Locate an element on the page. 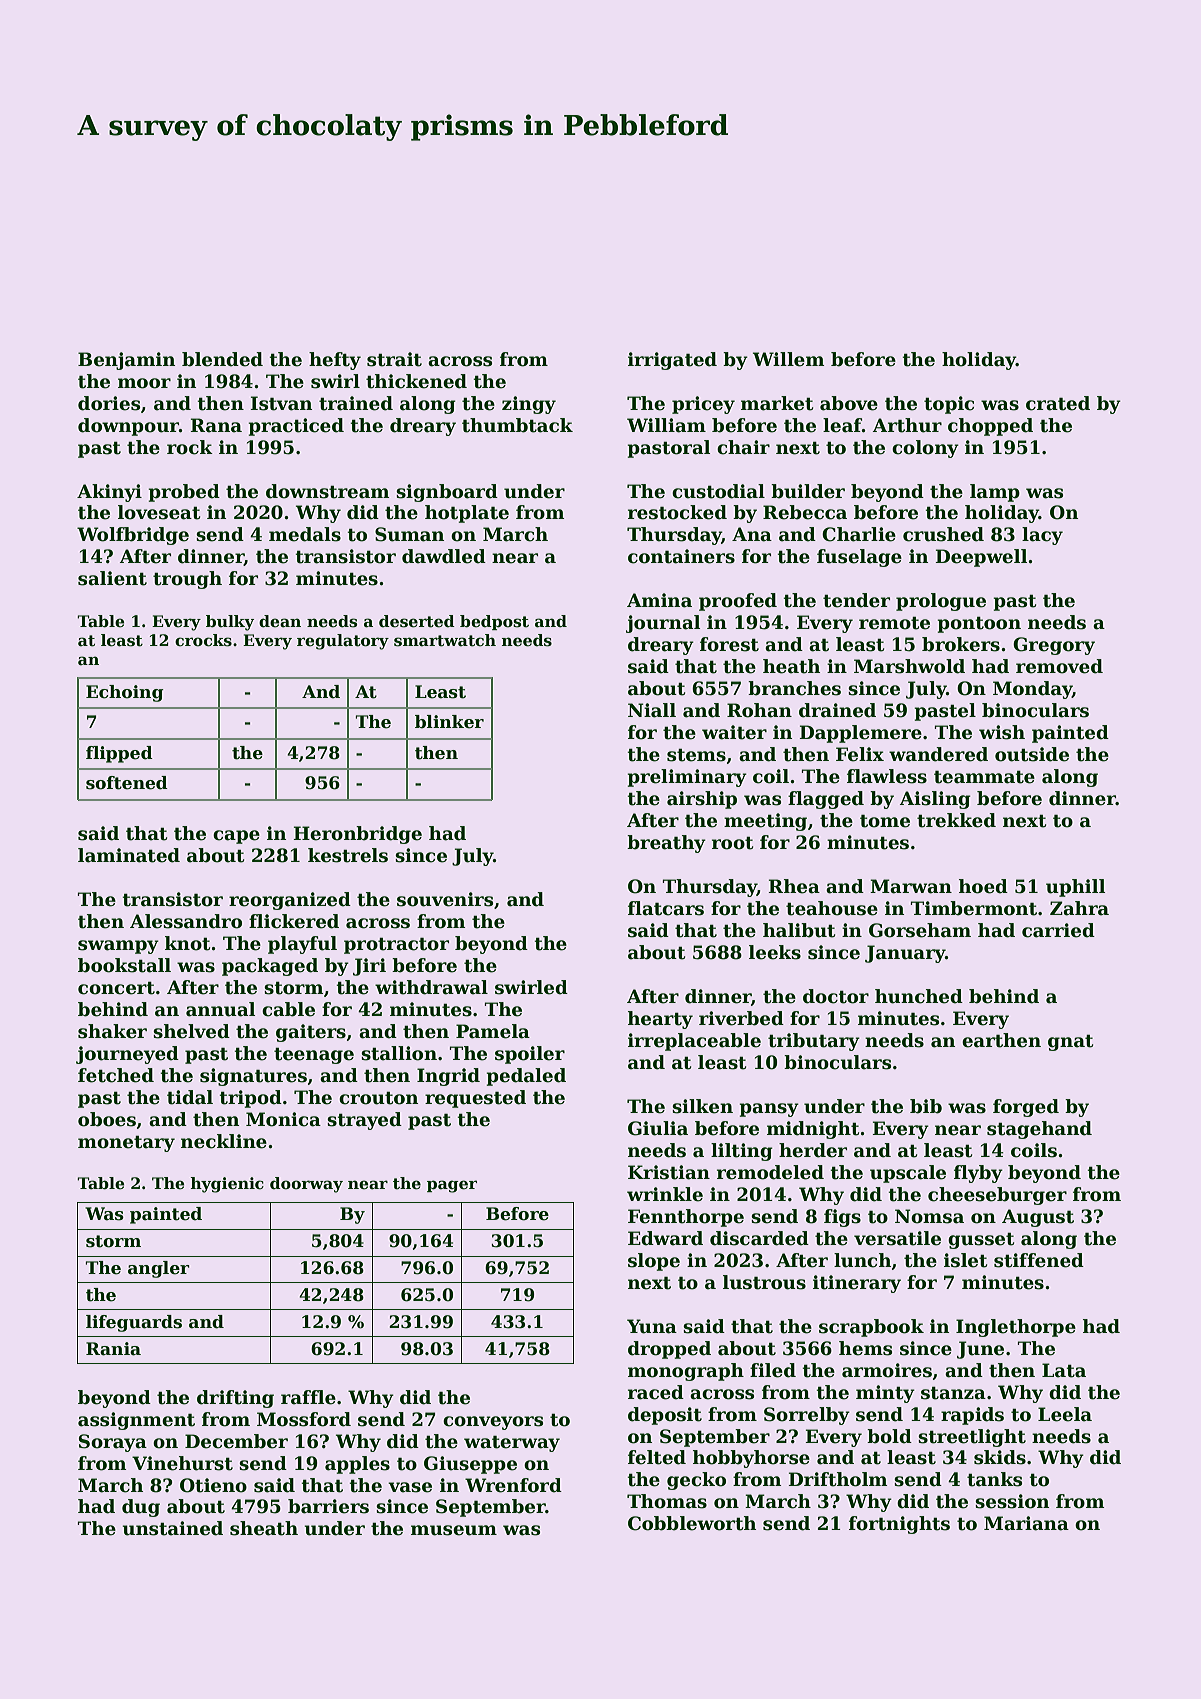 The image size is (1201, 1699). Mariana is located at coordinates (1026, 1523).
